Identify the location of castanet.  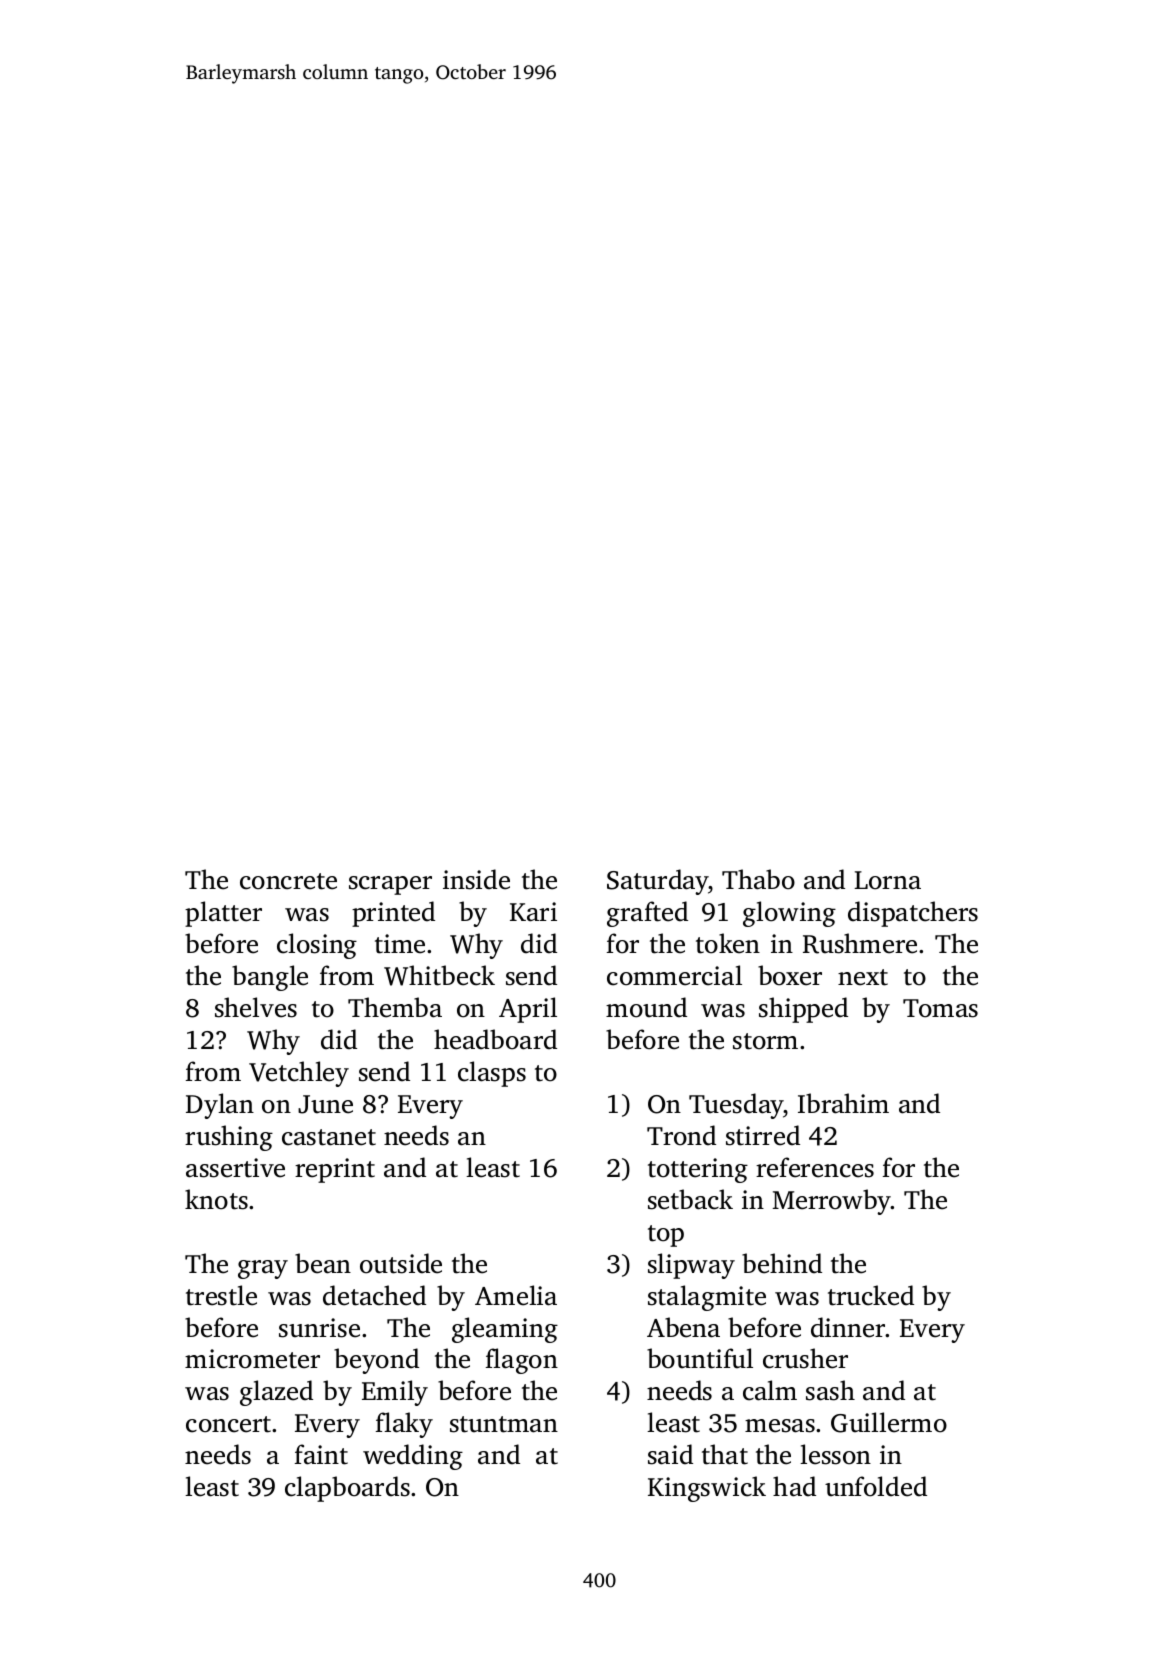
(329, 1137).
